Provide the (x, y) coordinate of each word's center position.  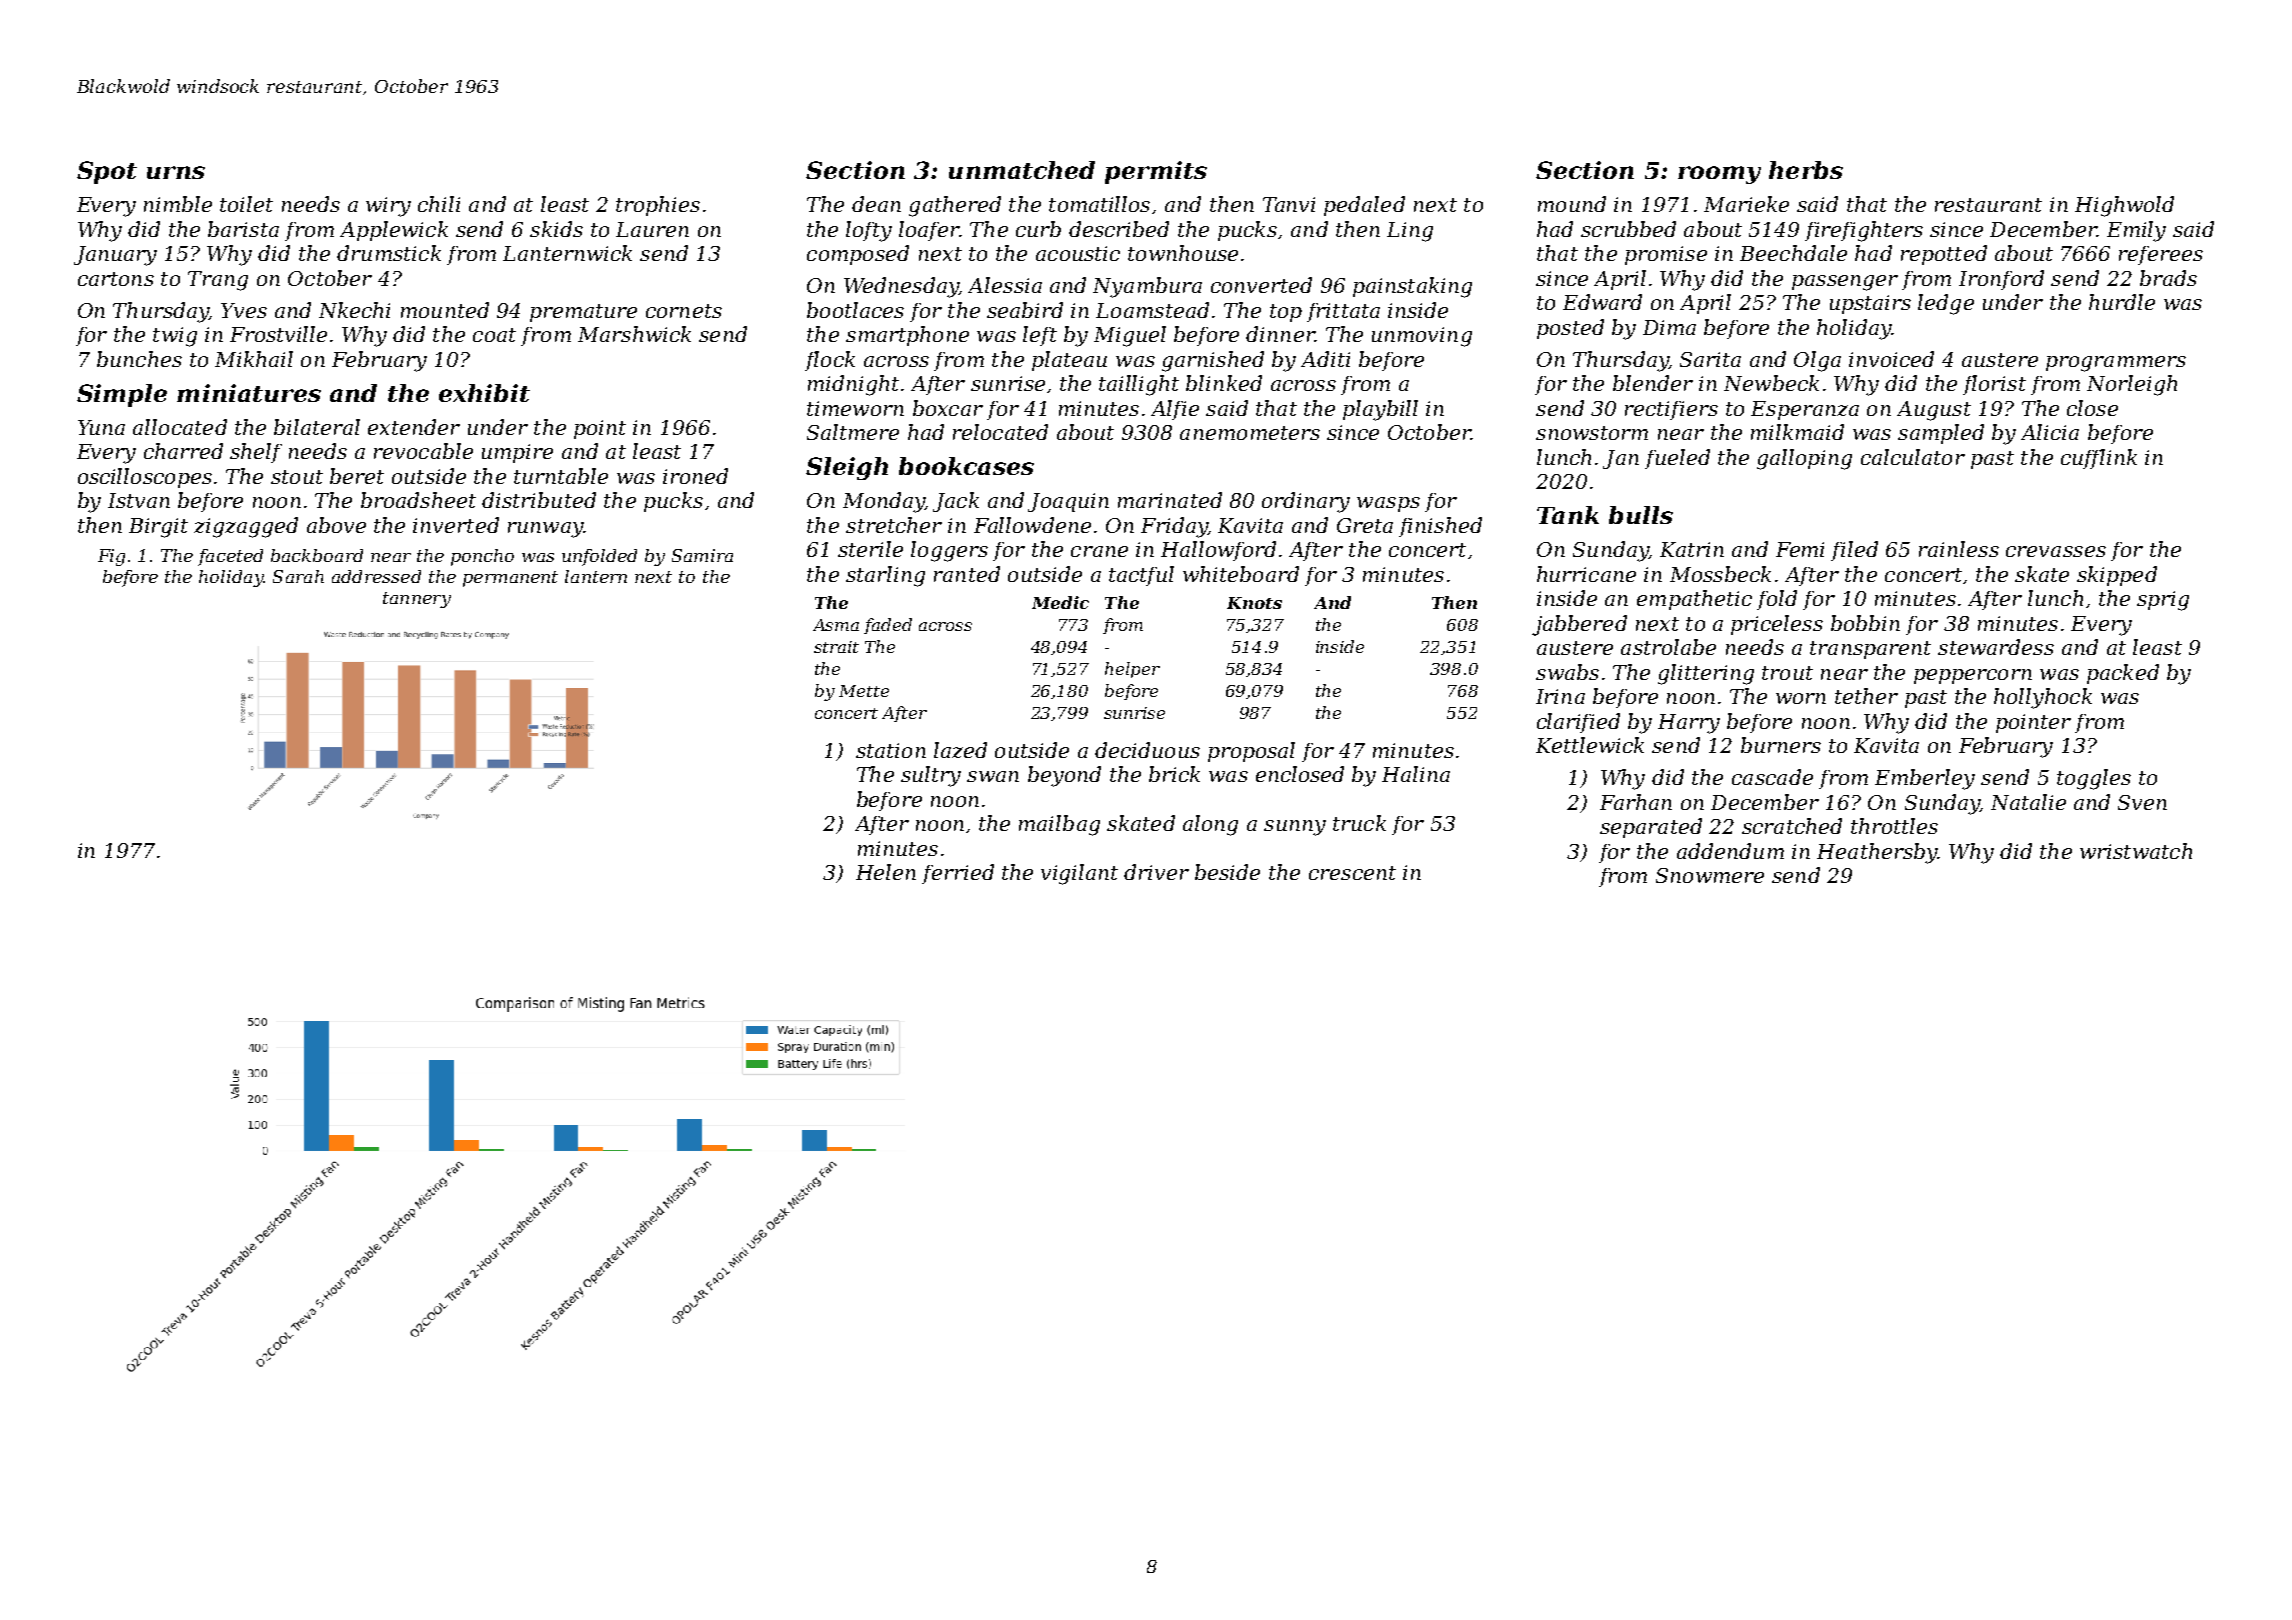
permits (1156, 172)
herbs (1806, 170)
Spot (107, 172)
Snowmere (1710, 875)
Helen (886, 872)
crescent (1352, 873)
